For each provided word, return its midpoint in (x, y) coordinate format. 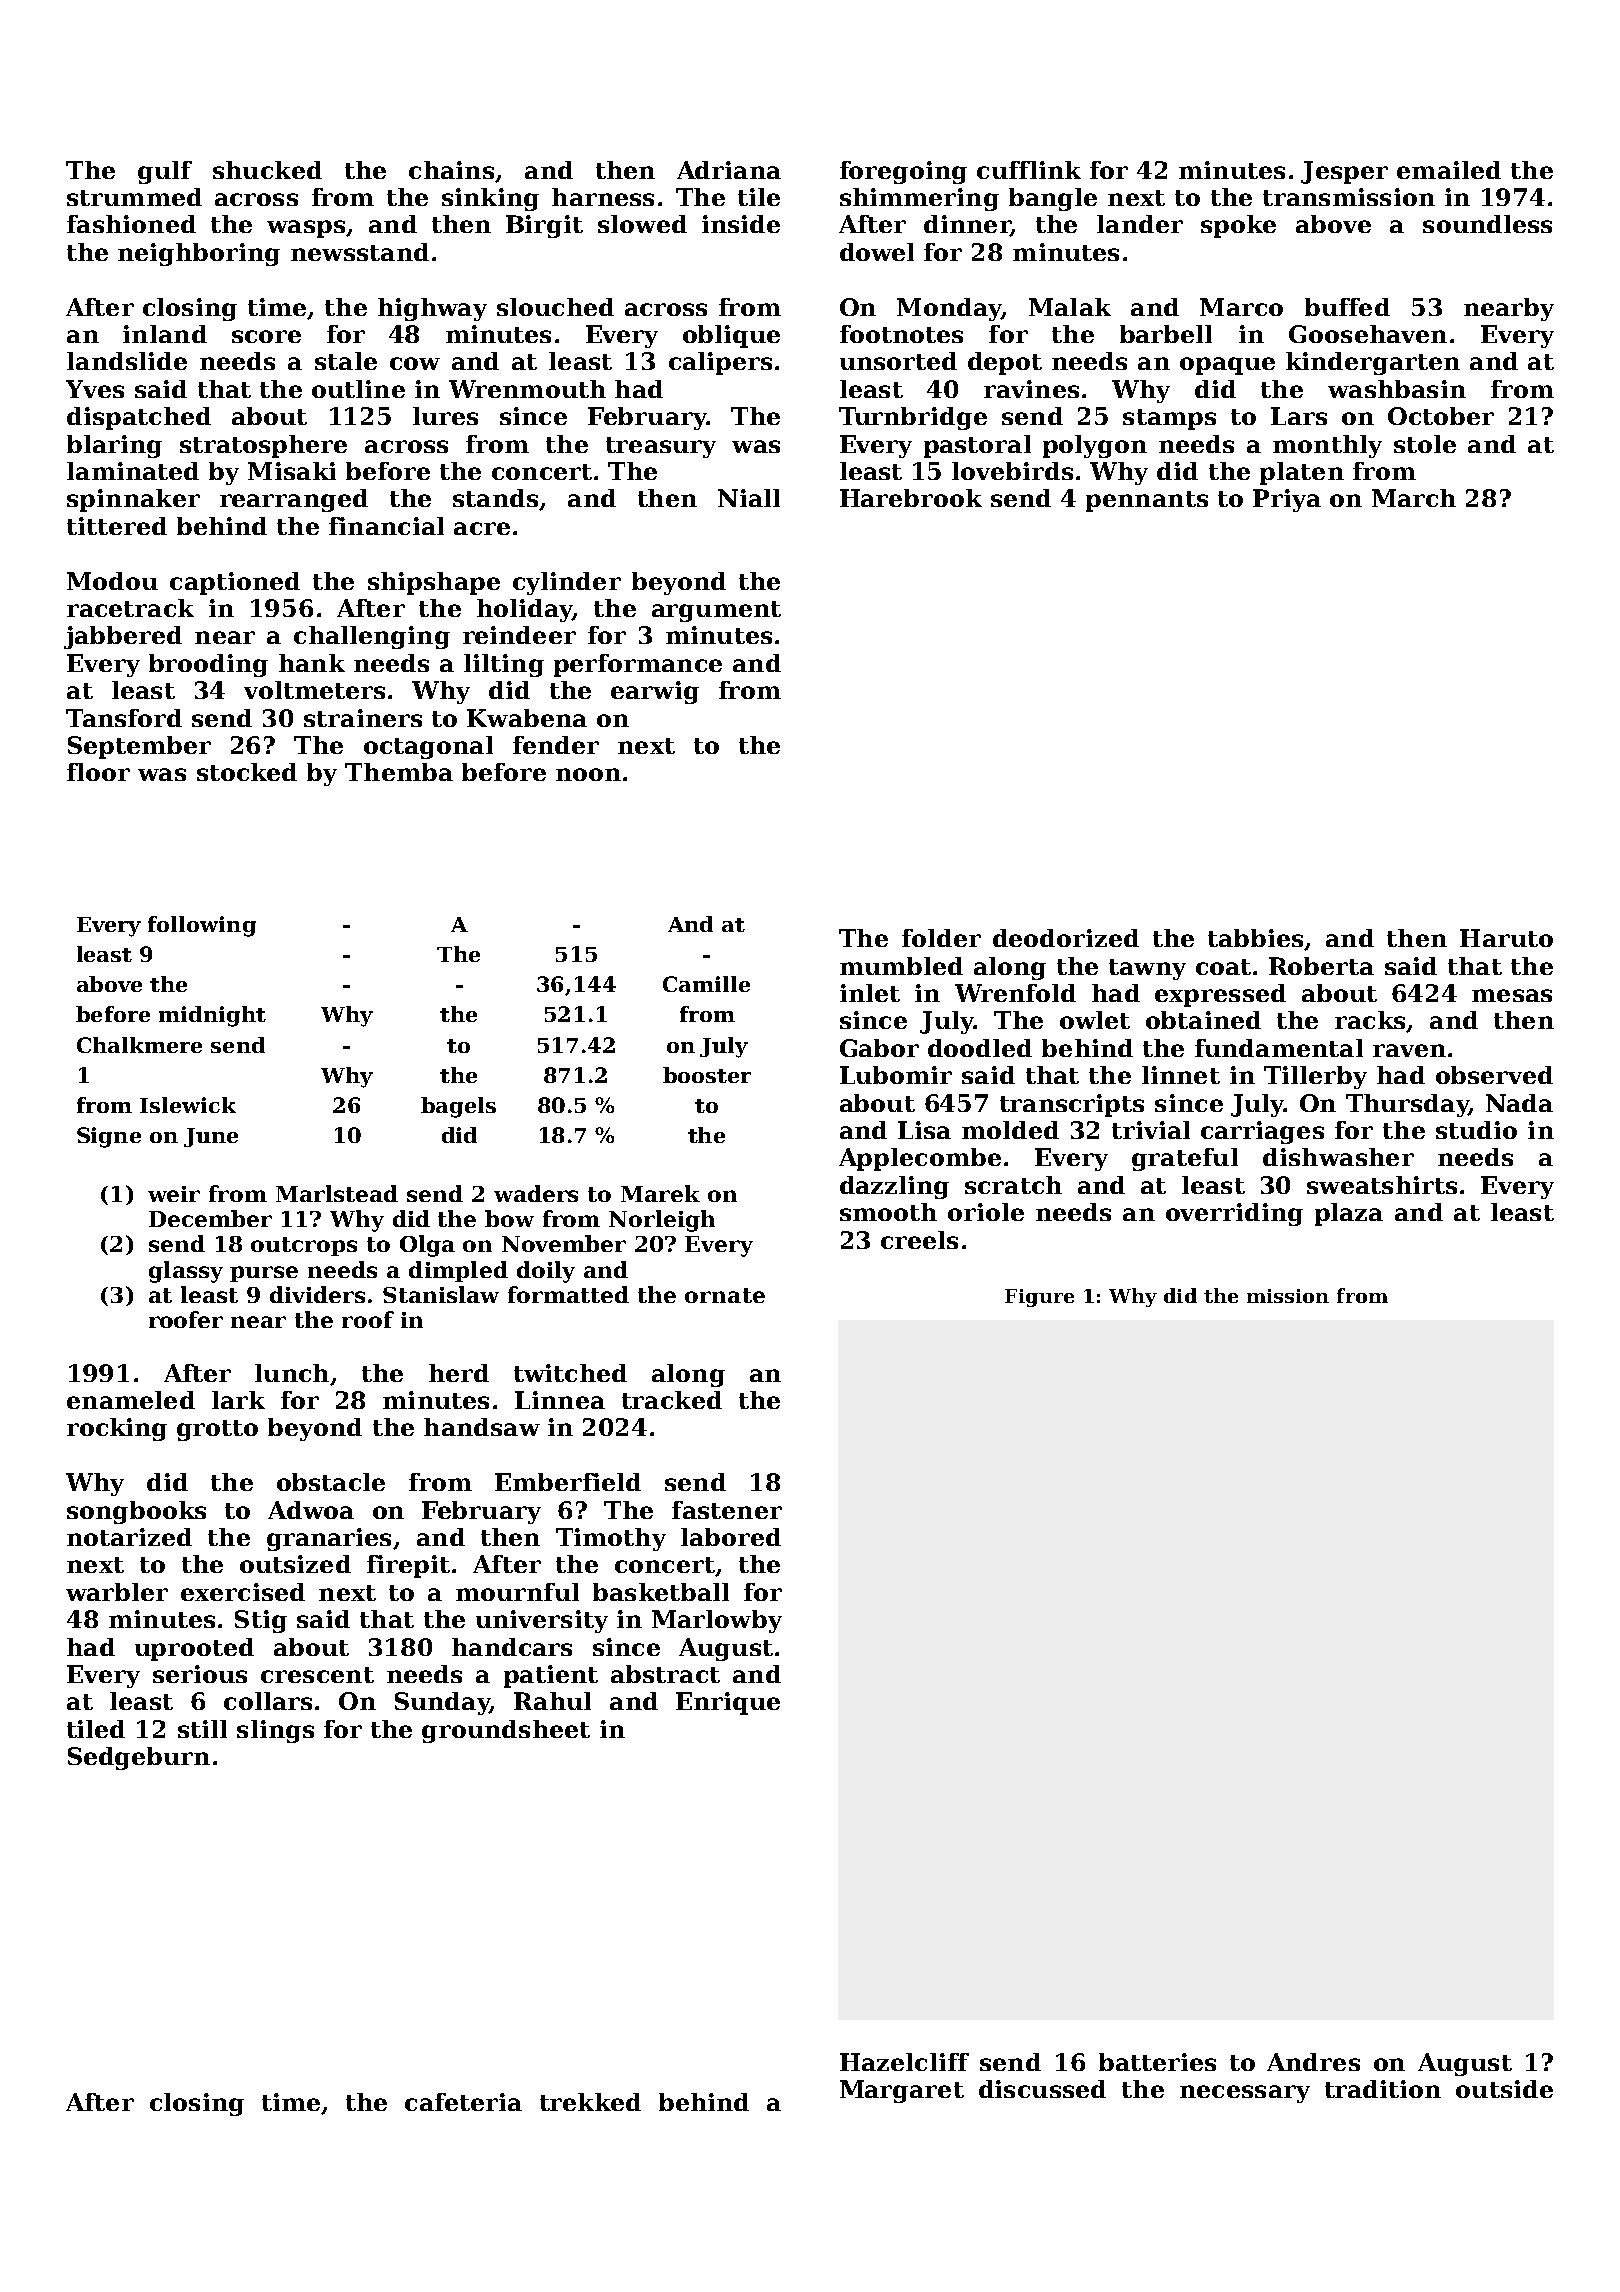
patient (551, 1676)
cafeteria (463, 2102)
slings (275, 1731)
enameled (131, 1400)
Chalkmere (139, 1045)
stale (346, 361)
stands (495, 498)
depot (1005, 363)
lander (1140, 224)
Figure (1039, 1298)
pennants (1147, 501)
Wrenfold (1015, 993)
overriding (1234, 1214)
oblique (731, 336)
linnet (1181, 1075)
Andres (1313, 2062)
